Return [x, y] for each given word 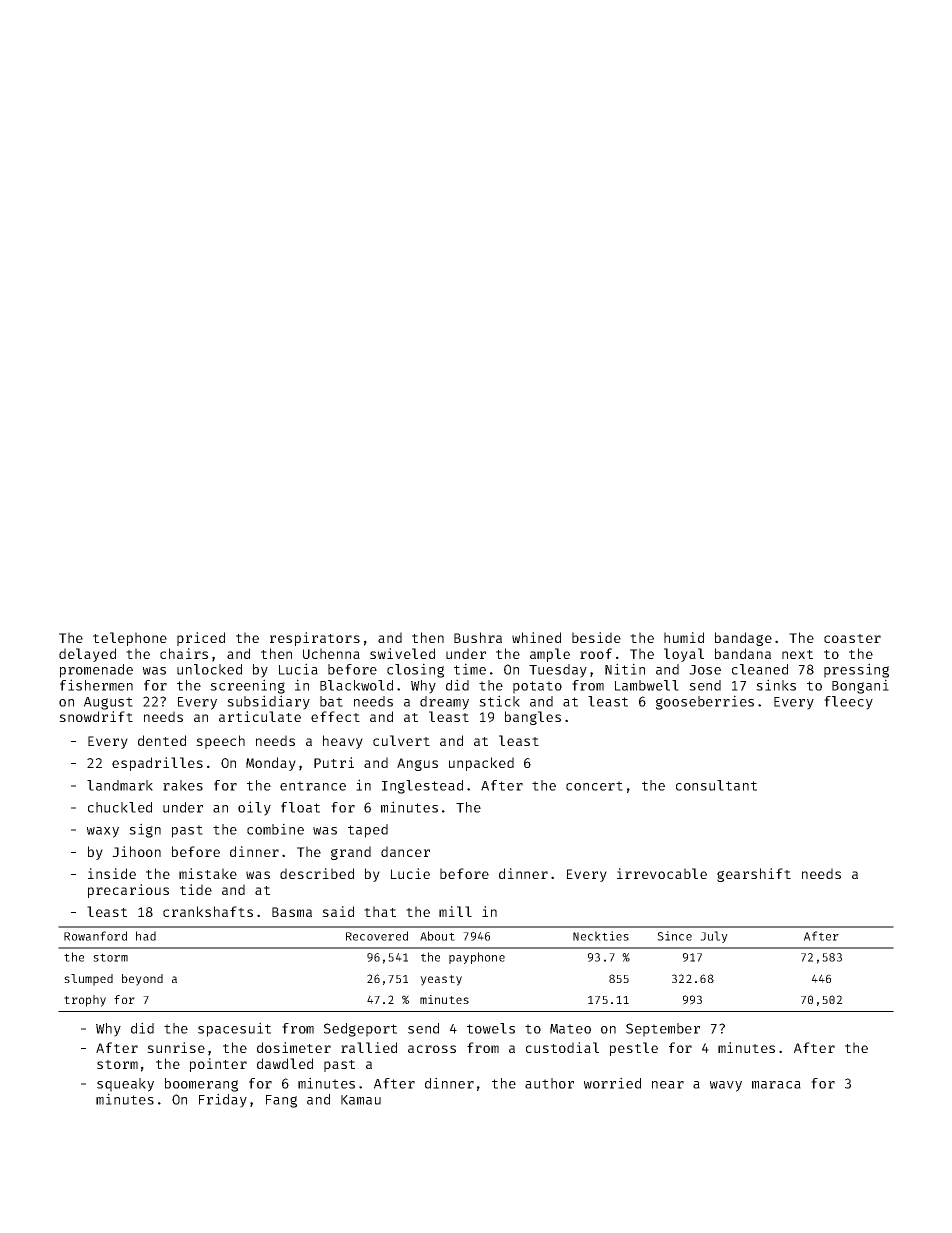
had [146, 936]
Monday [271, 764]
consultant [716, 785]
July [714, 937]
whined [536, 637]
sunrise [176, 1047]
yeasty [441, 980]
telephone [130, 639]
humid [684, 637]
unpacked [481, 764]
